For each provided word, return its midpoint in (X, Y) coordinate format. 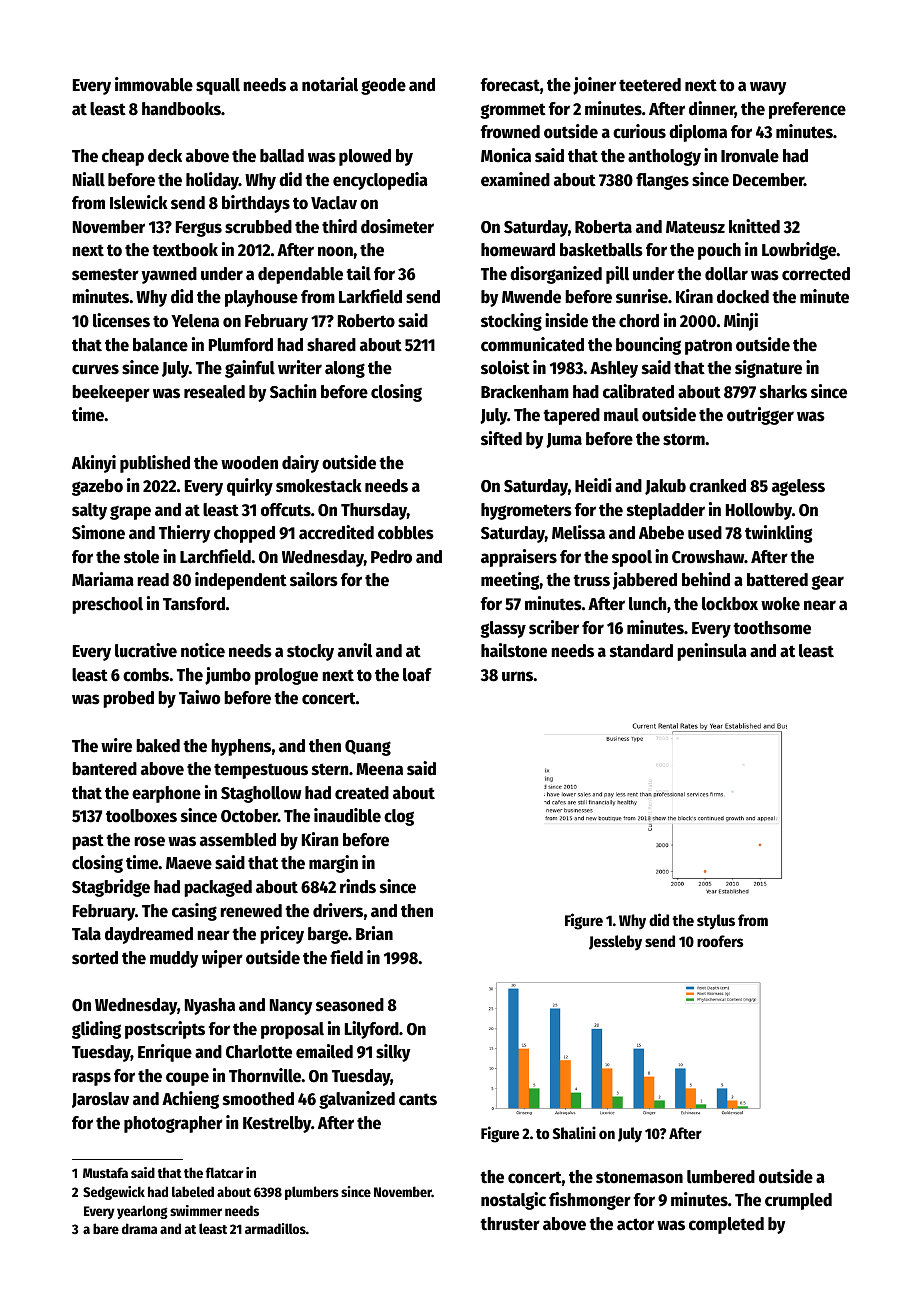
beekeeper (111, 393)
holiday (212, 181)
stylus (716, 922)
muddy (174, 959)
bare (106, 1228)
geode (383, 86)
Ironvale (750, 156)
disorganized (556, 275)
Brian (374, 933)
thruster (510, 1224)
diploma (698, 133)
